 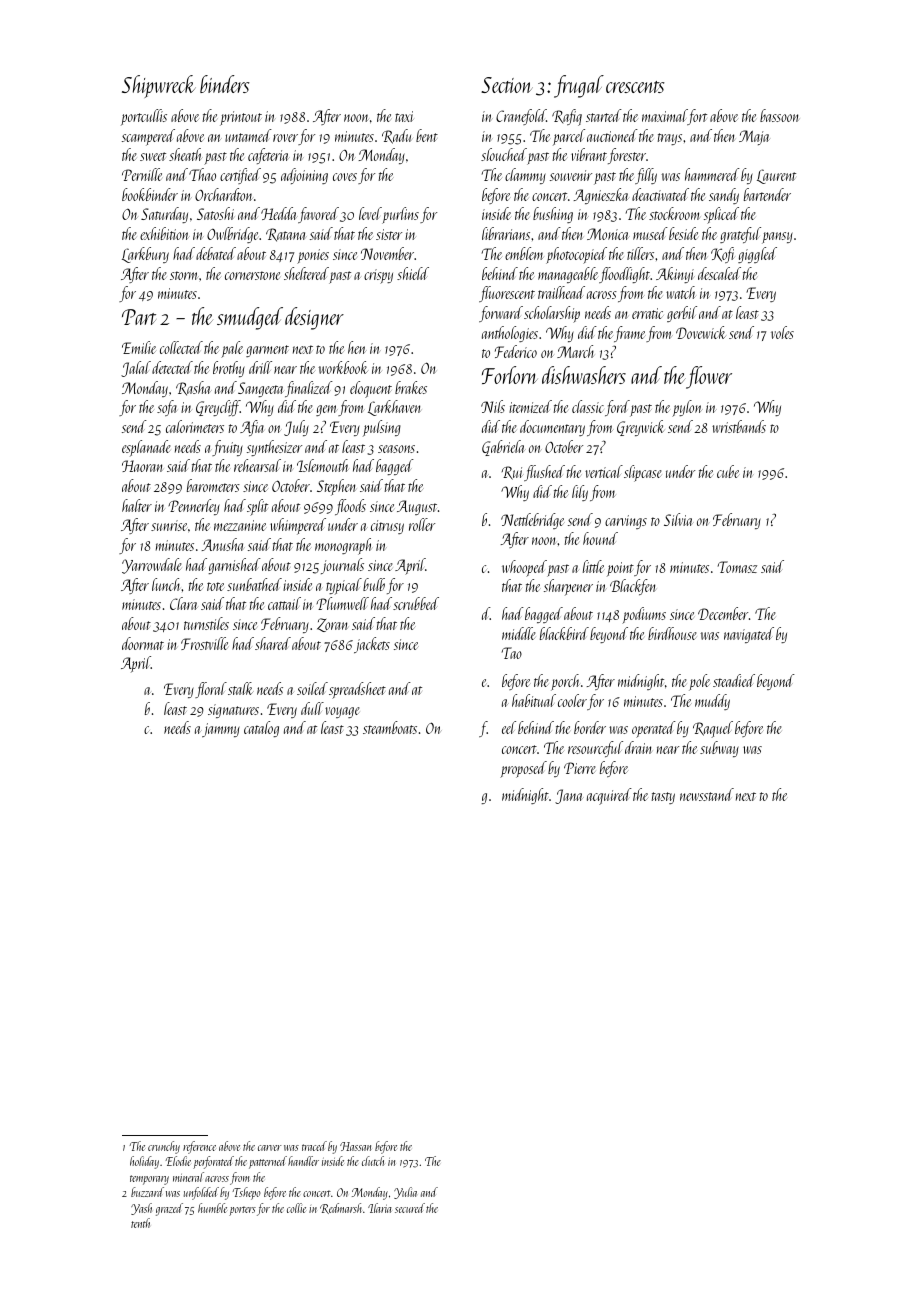 What do you see at coordinates (224, 194) in the screenshot?
I see `Orchardton` at bounding box center [224, 194].
